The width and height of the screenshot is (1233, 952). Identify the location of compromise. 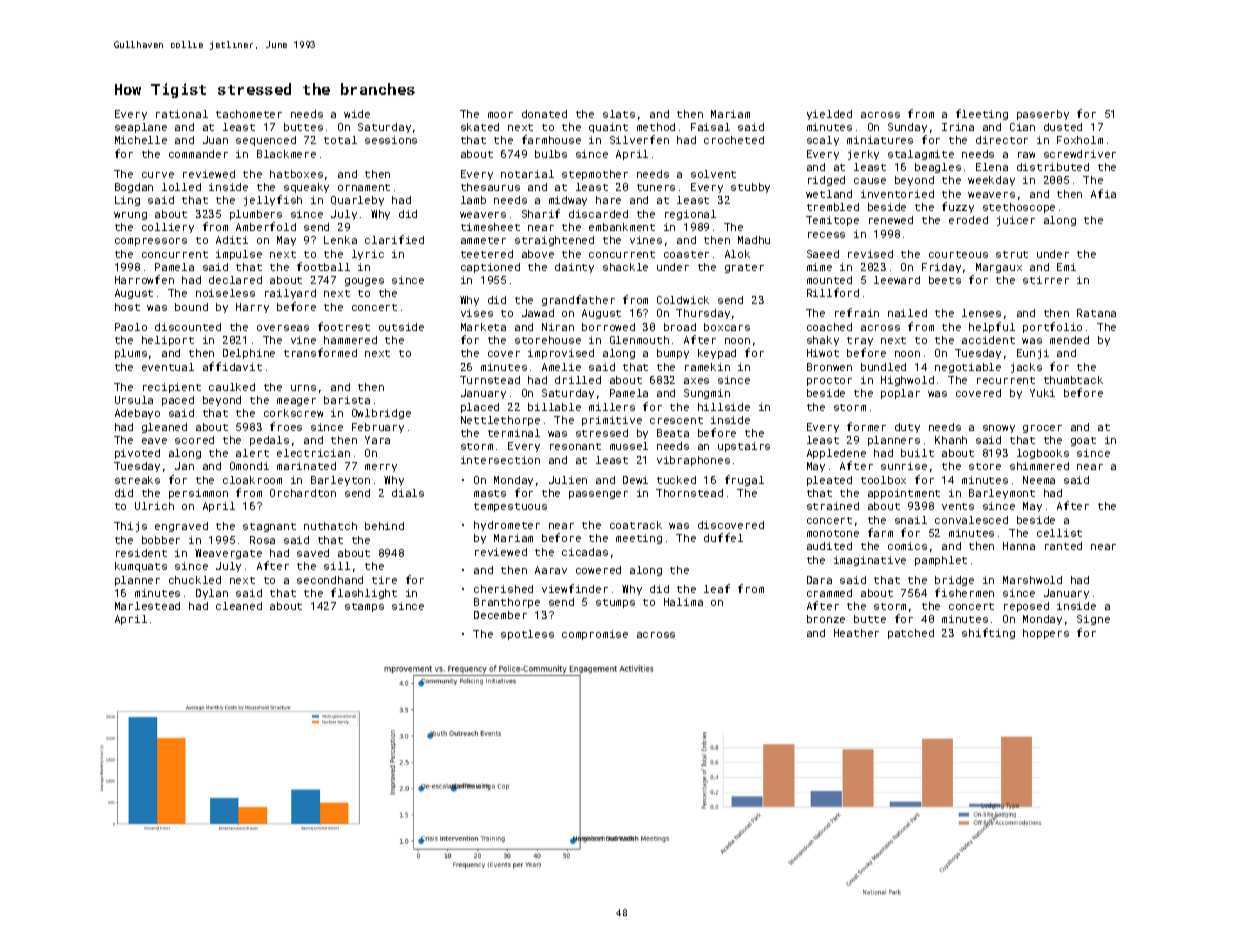
(595, 635).
